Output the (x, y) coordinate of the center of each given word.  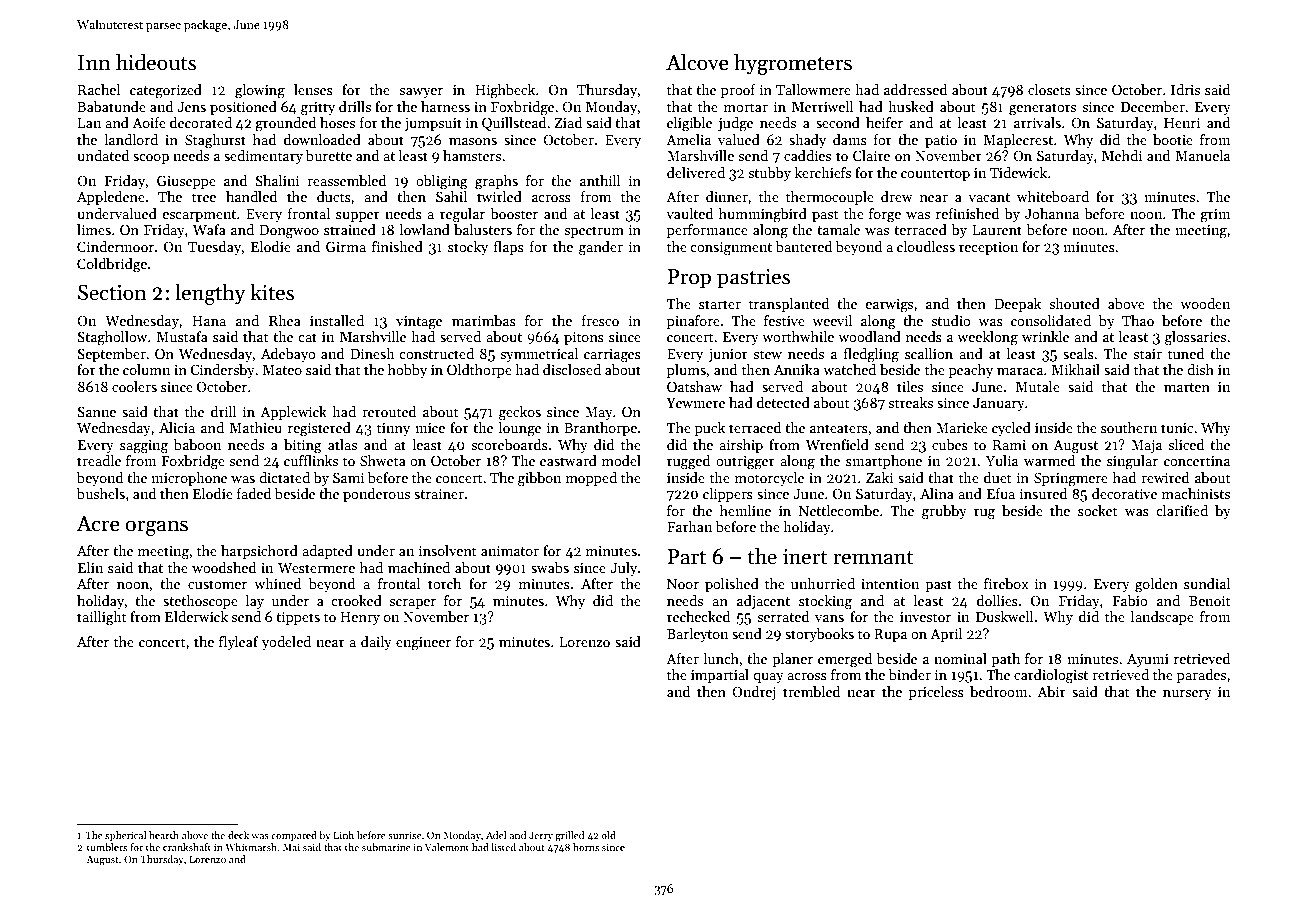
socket (1098, 510)
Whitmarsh (252, 847)
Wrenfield (837, 444)
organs (156, 528)
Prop (689, 279)
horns (586, 847)
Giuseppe (186, 182)
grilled (569, 836)
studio (951, 320)
